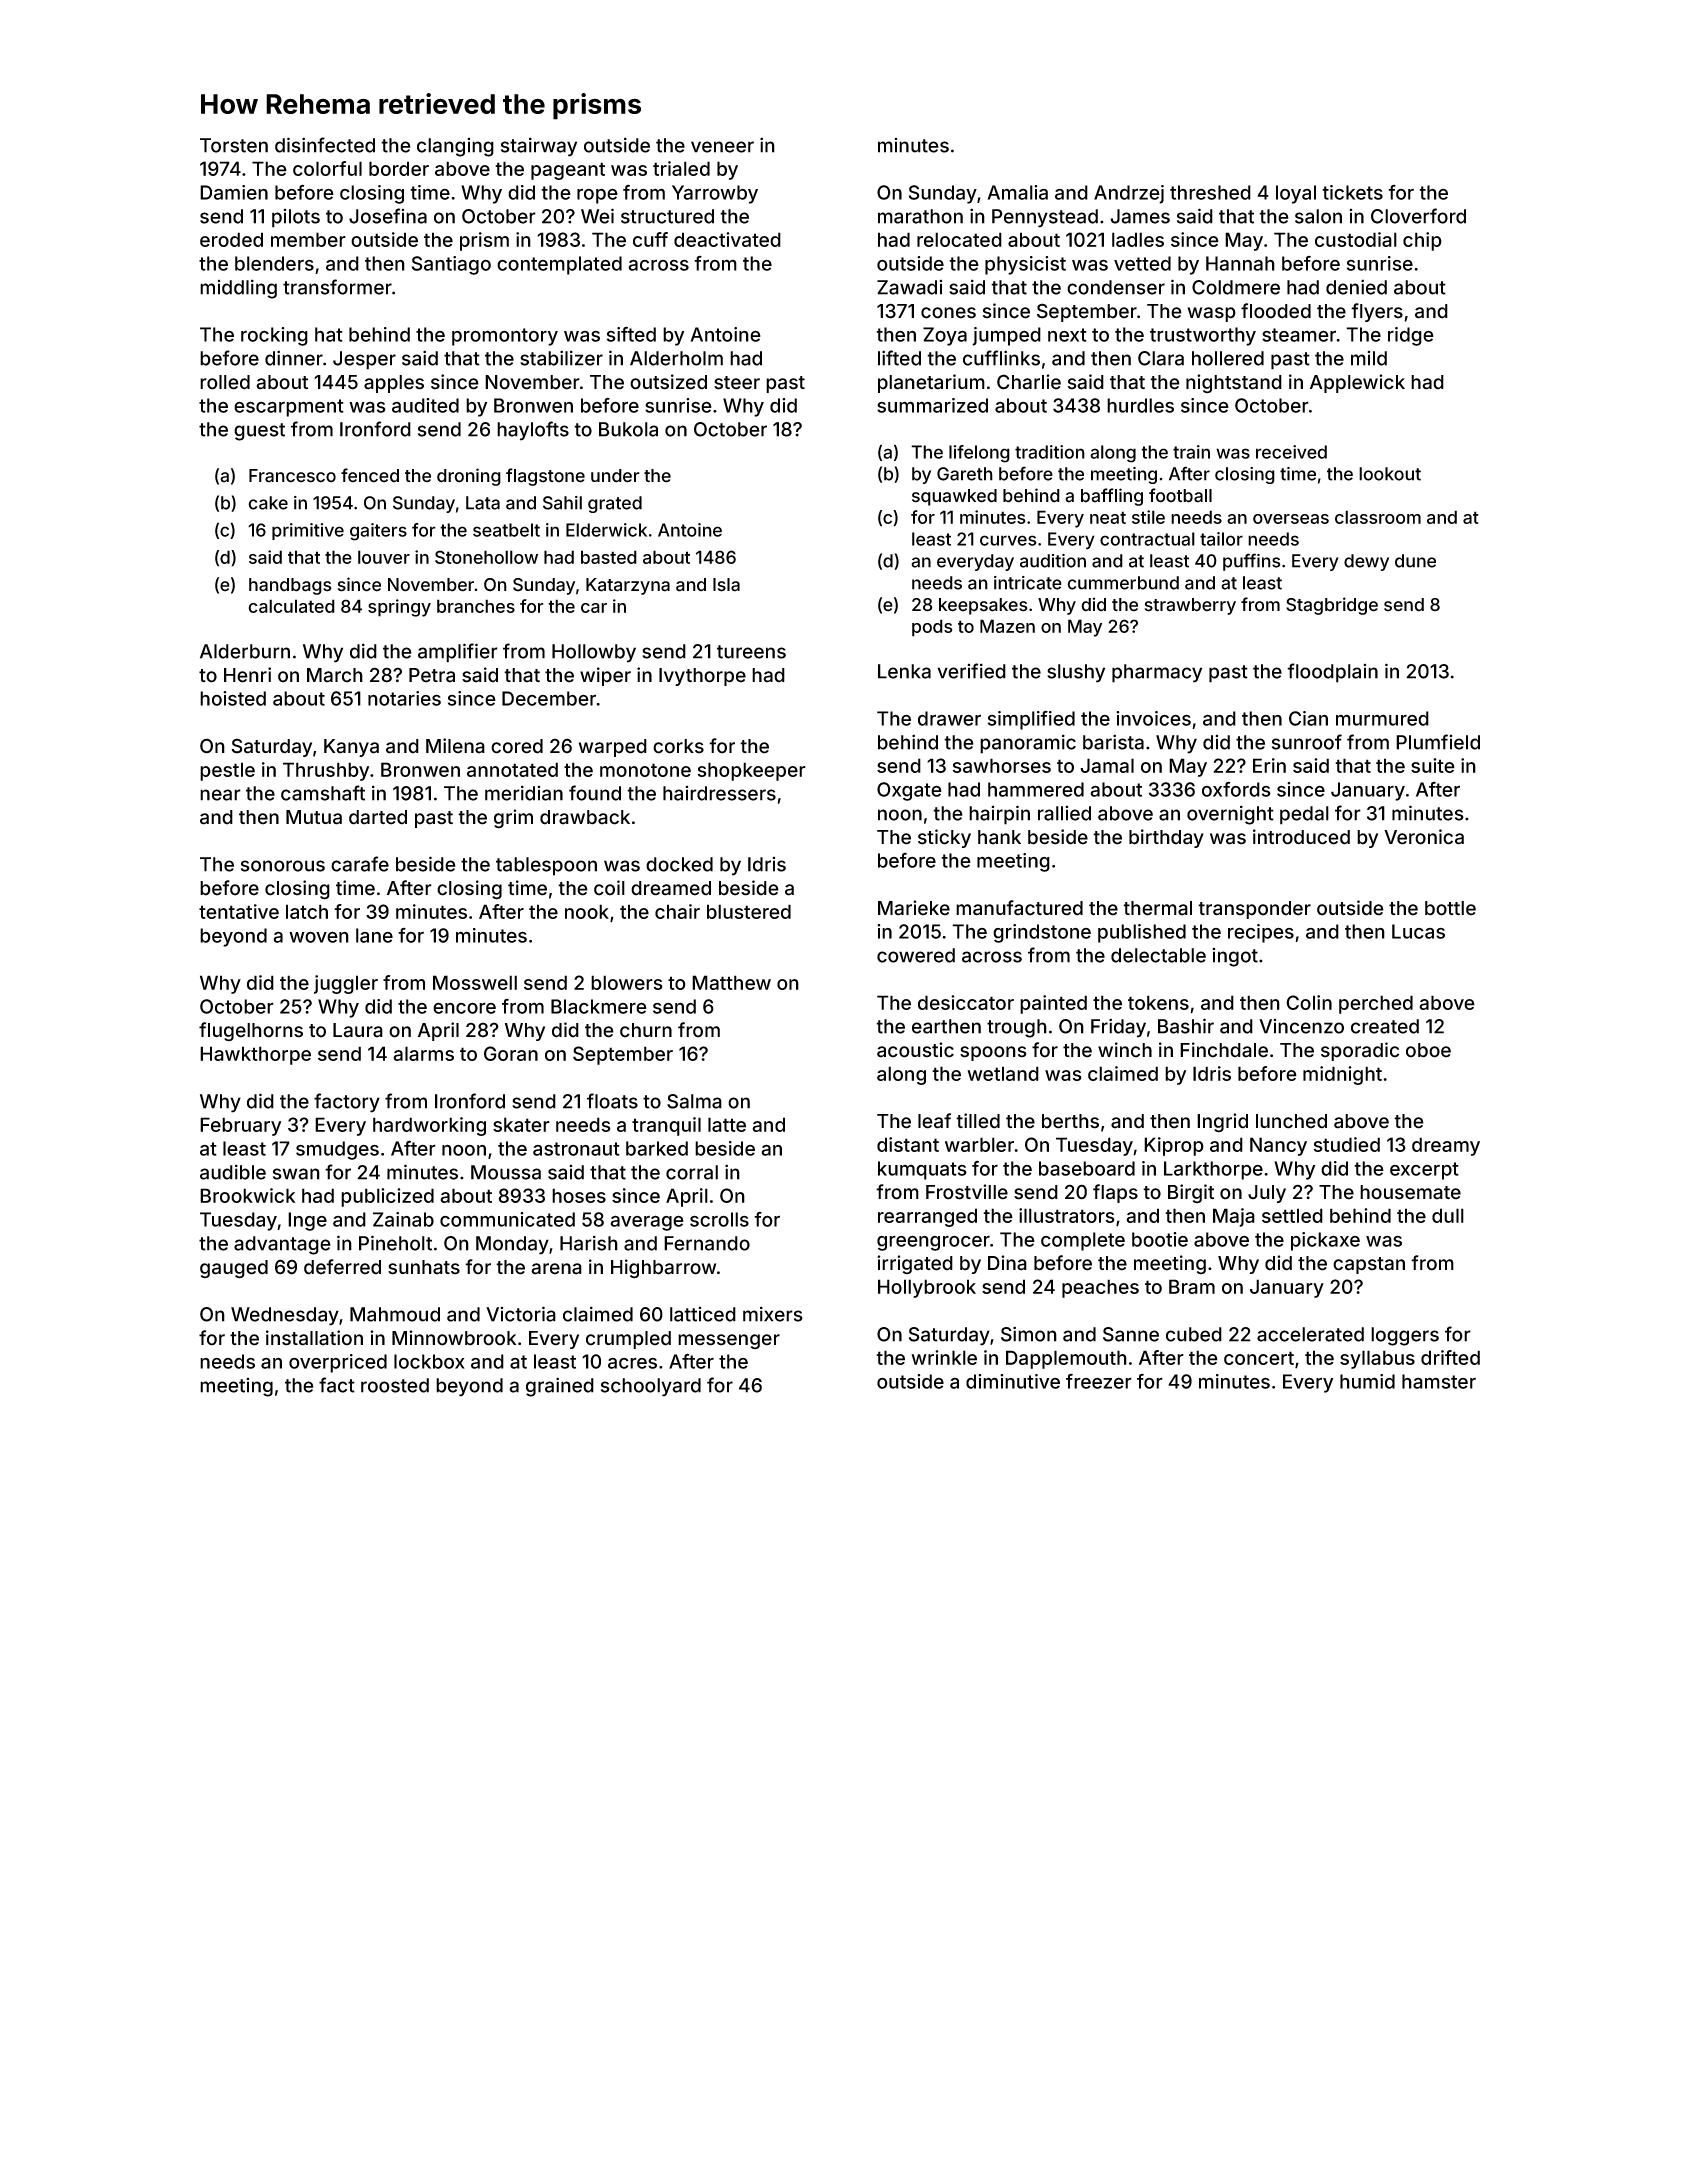  Describe the element at coordinates (1356, 239) in the screenshot. I see `custodial` at that location.
